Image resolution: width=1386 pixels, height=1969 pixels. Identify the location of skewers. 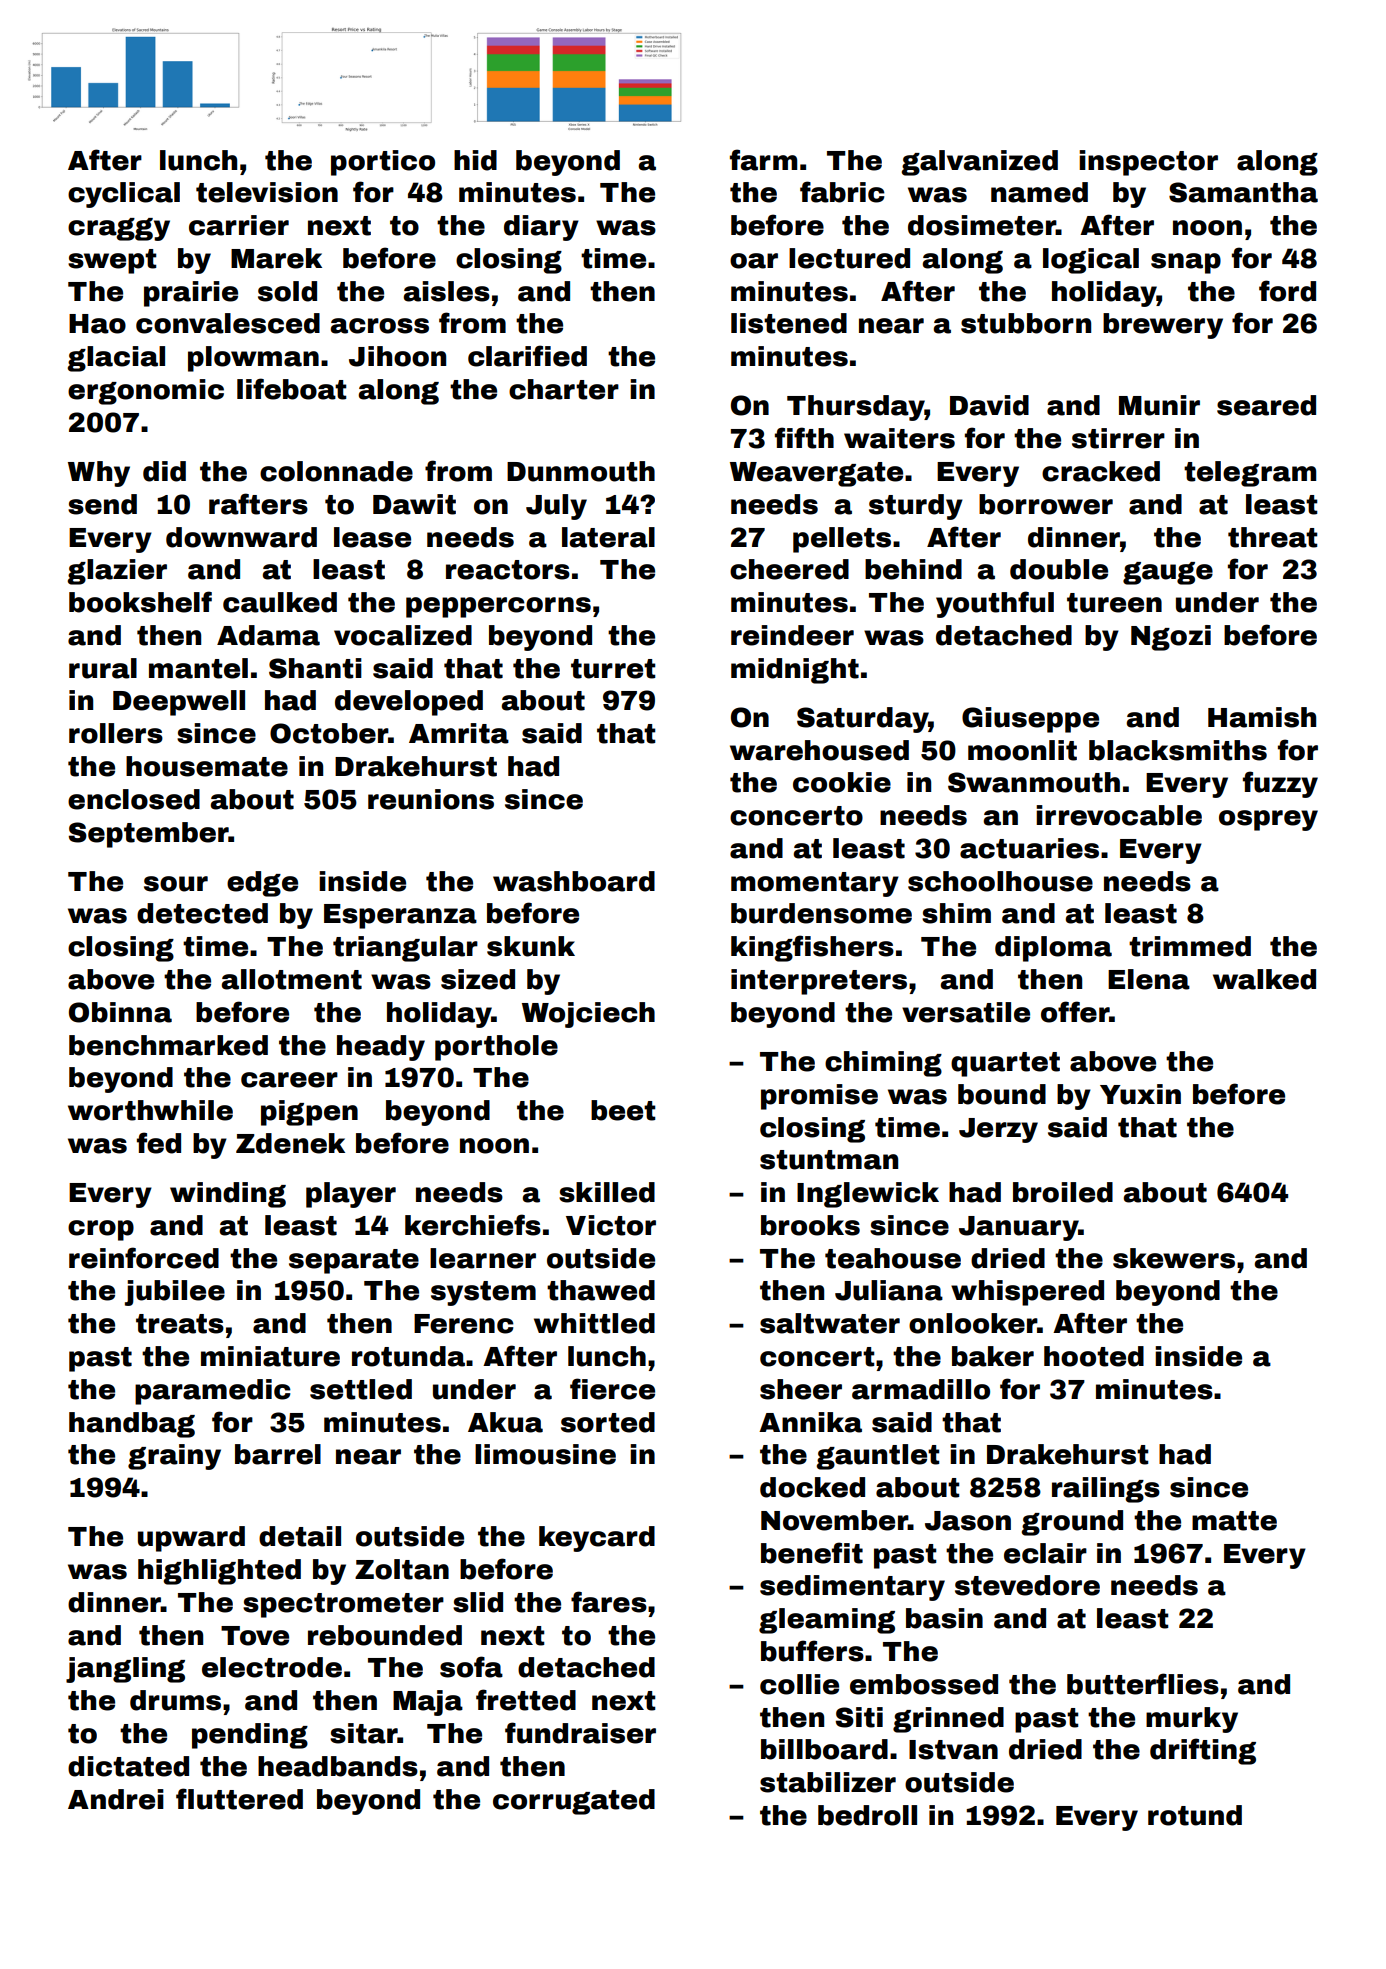
(1174, 1258).
